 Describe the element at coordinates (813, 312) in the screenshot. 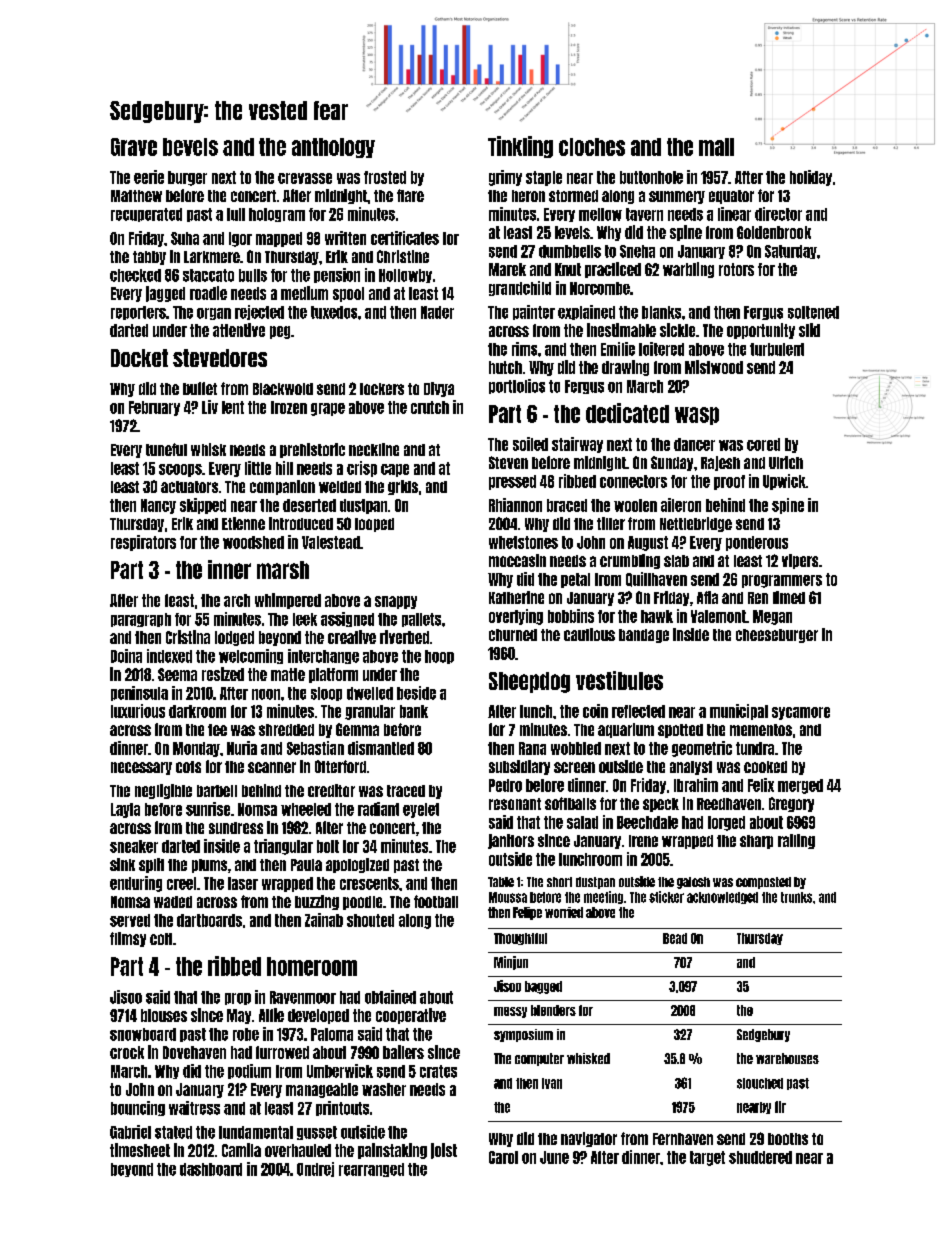

I see `softened` at that location.
